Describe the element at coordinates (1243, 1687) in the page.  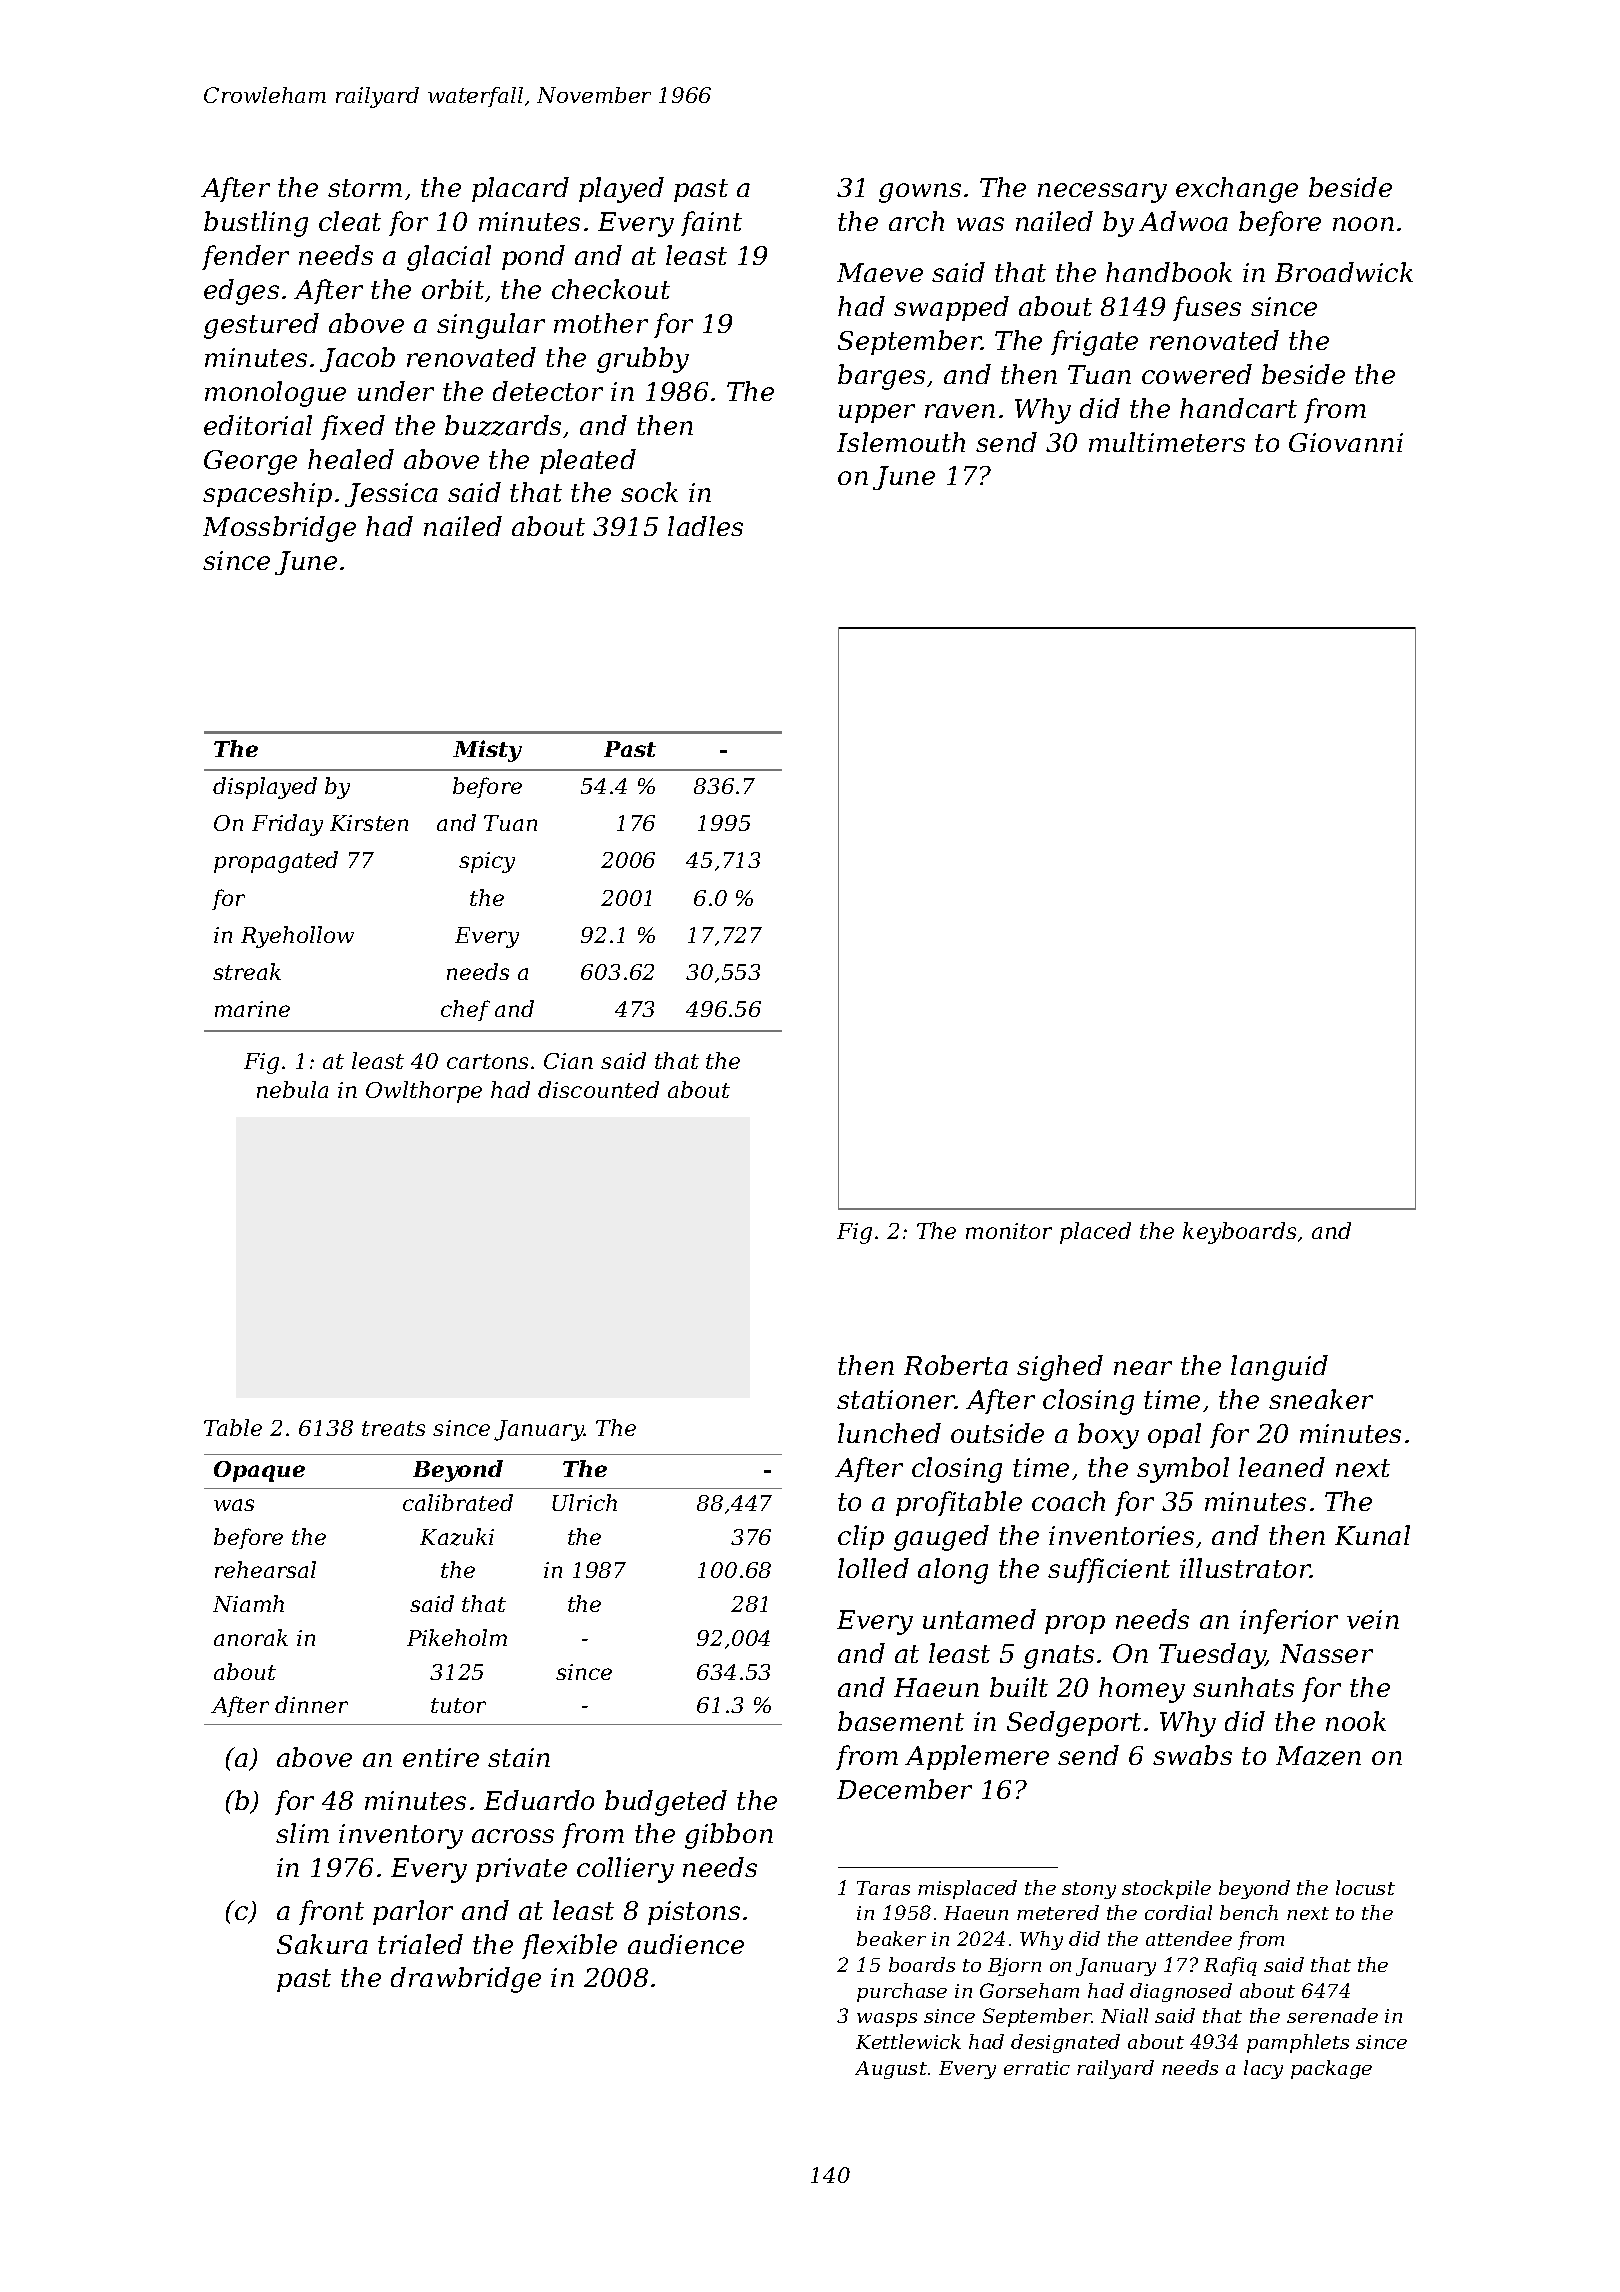
I see `sunhats` at that location.
